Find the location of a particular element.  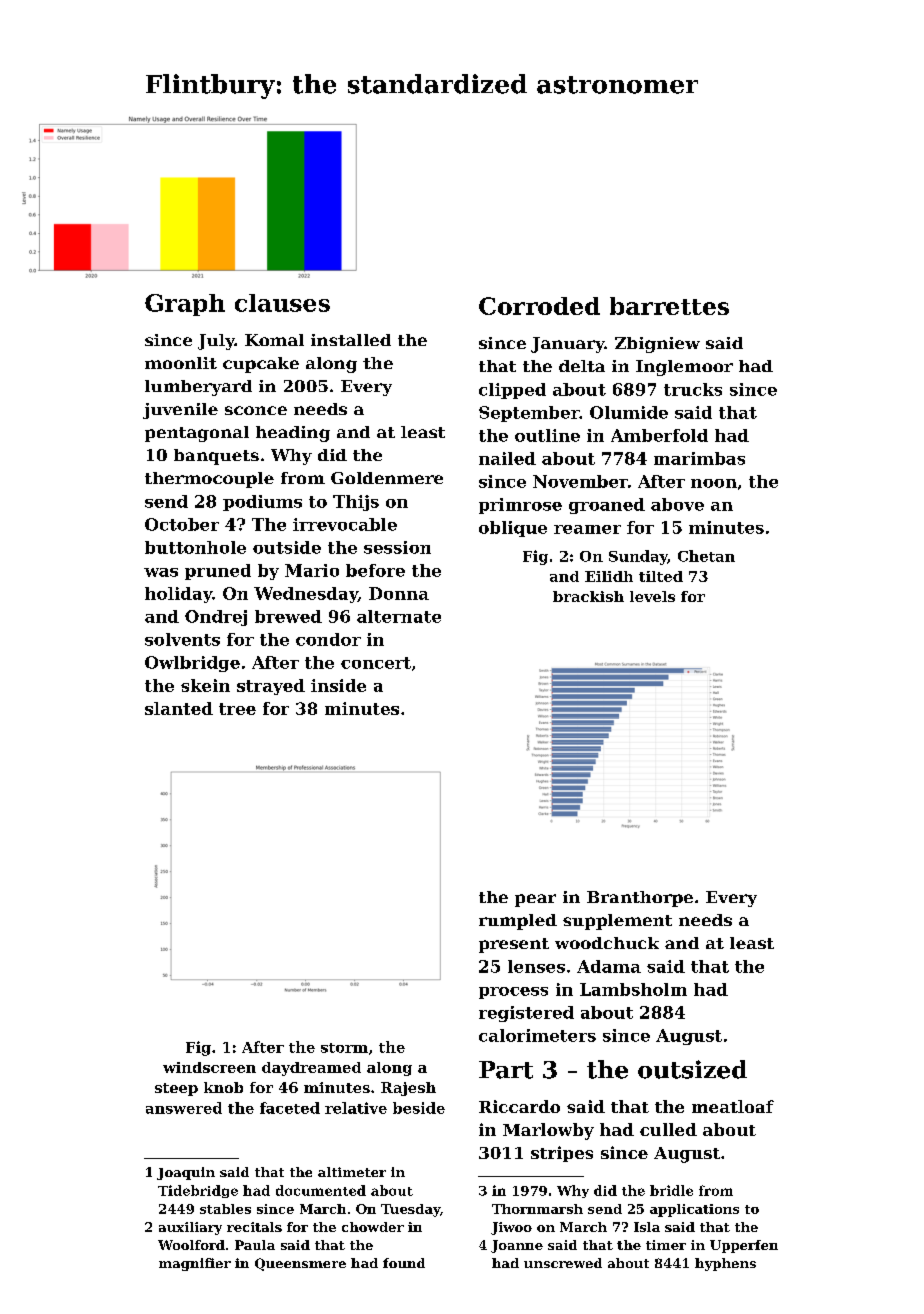

clauses is located at coordinates (282, 303).
